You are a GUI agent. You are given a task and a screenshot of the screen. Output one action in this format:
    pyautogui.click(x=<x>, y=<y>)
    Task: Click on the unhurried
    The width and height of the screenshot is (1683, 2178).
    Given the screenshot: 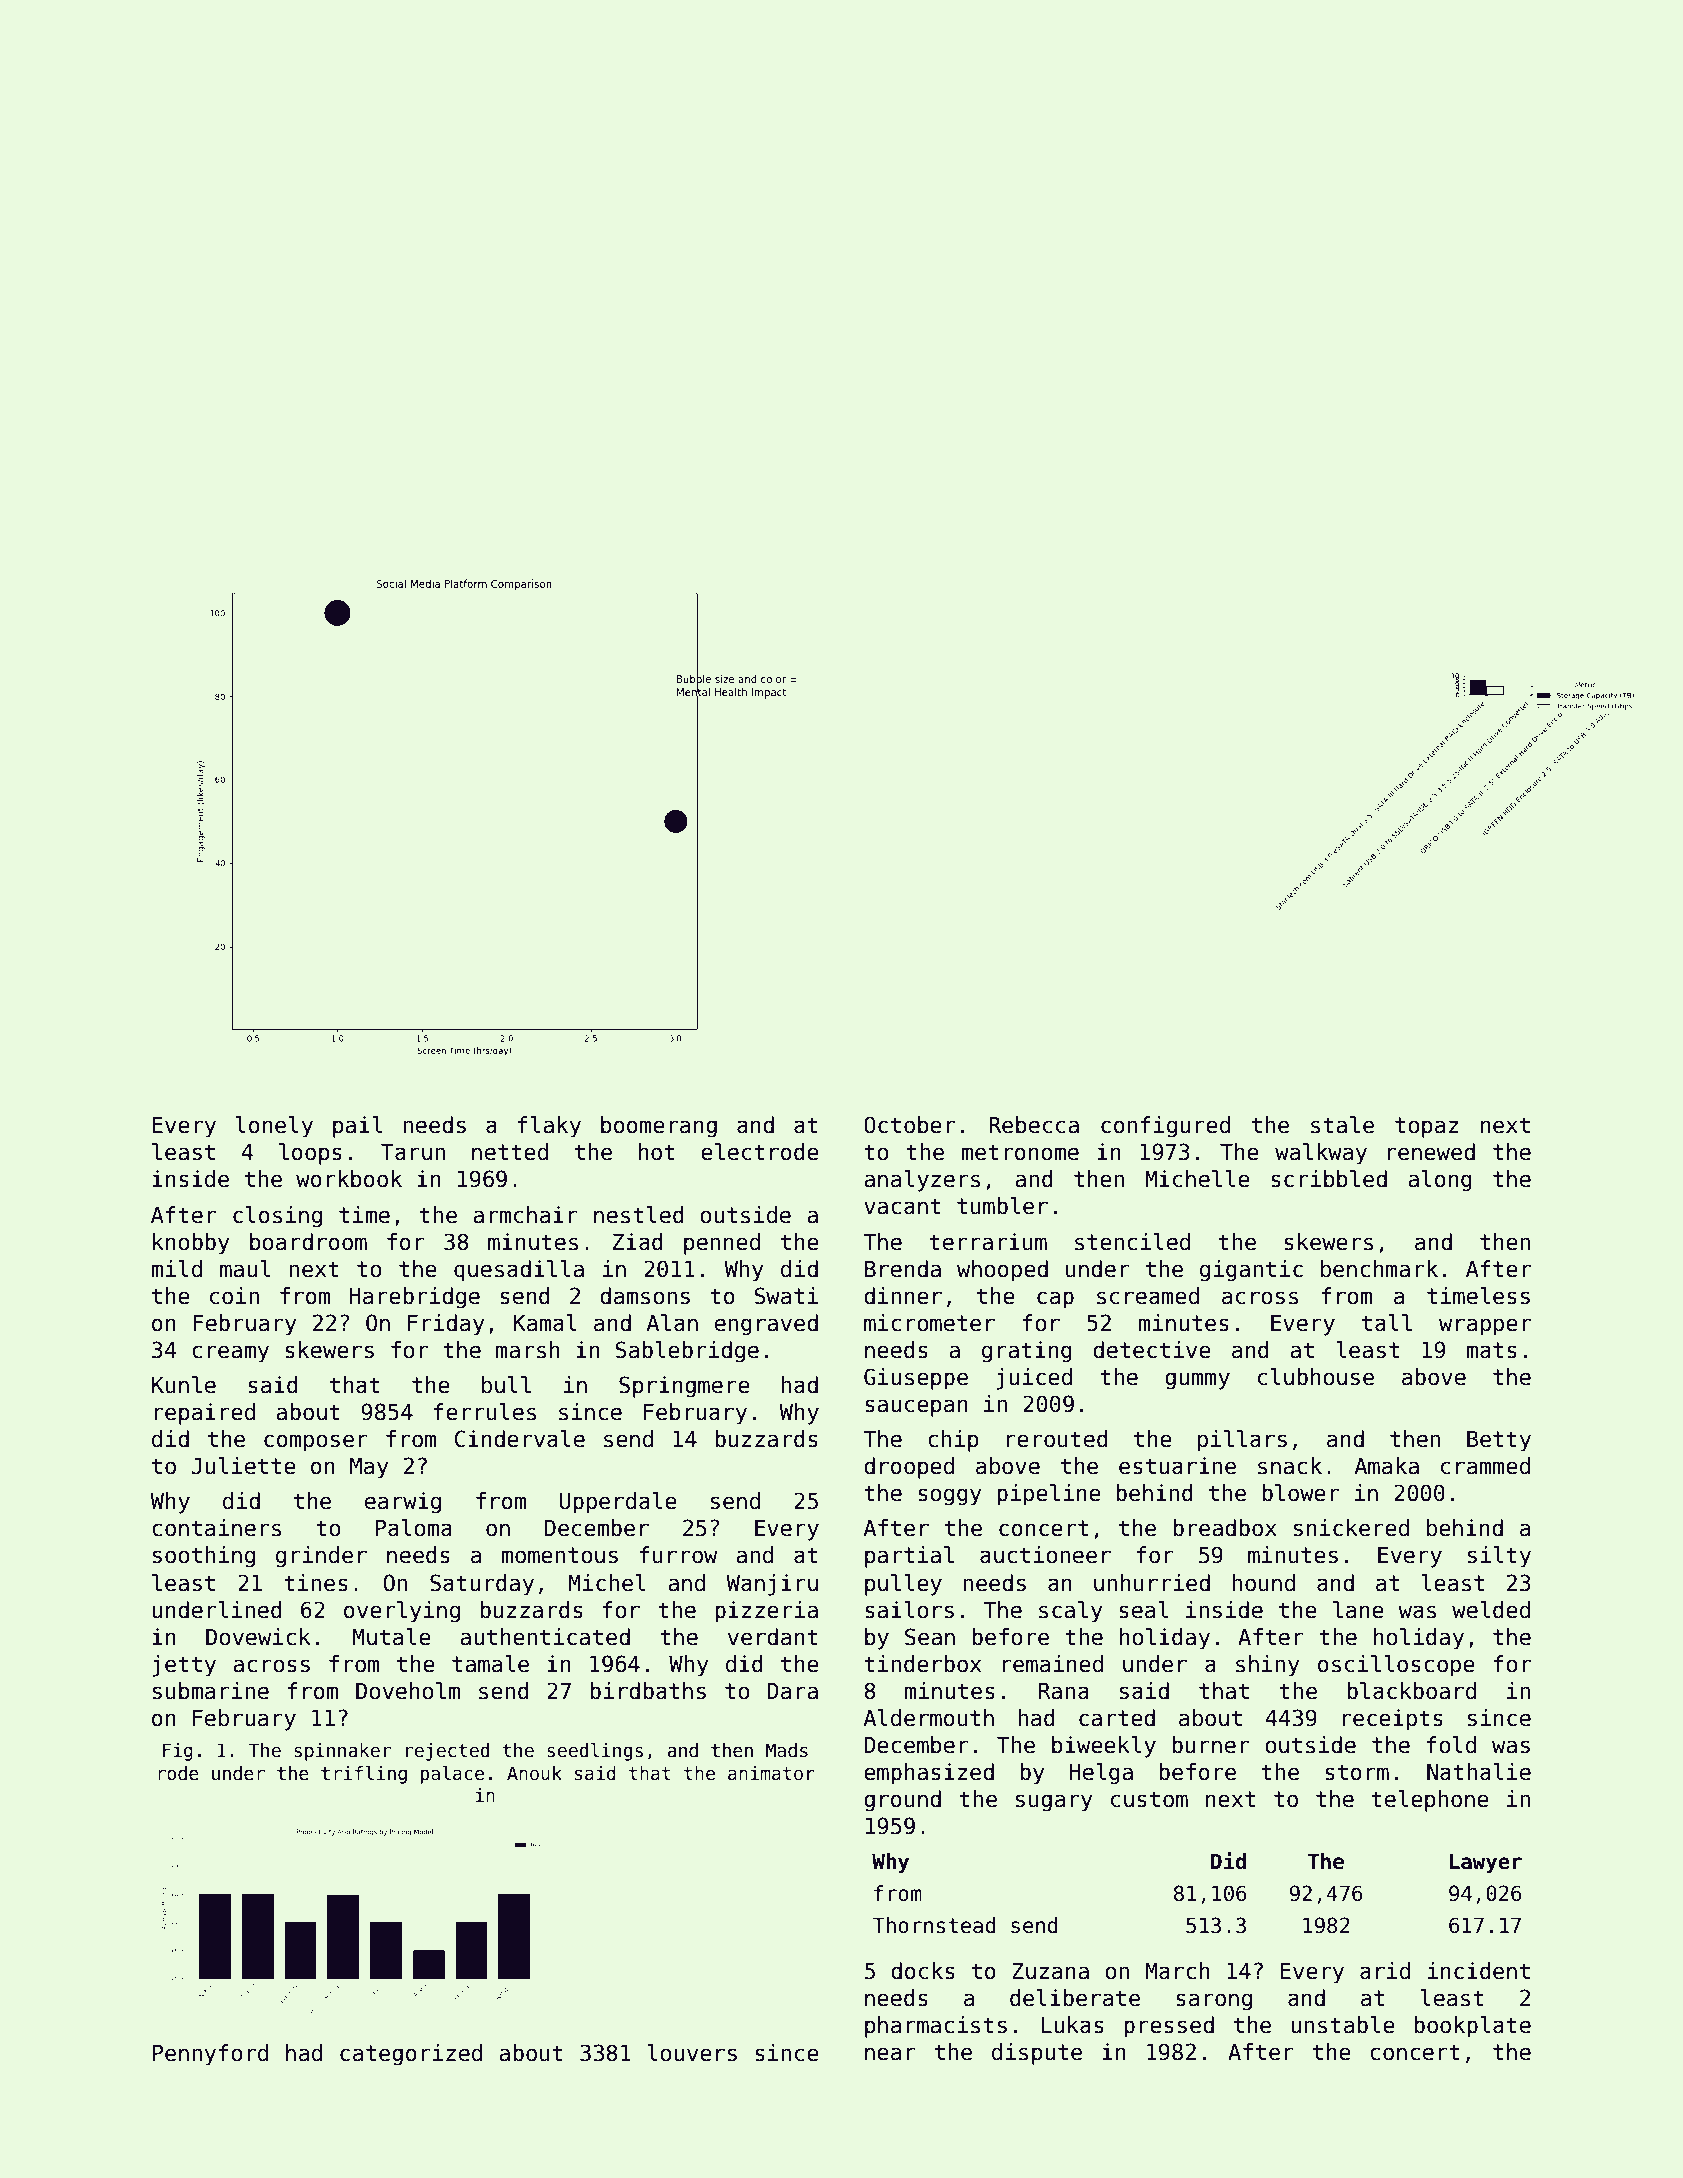 What is the action you would take?
    pyautogui.click(x=1152, y=1583)
